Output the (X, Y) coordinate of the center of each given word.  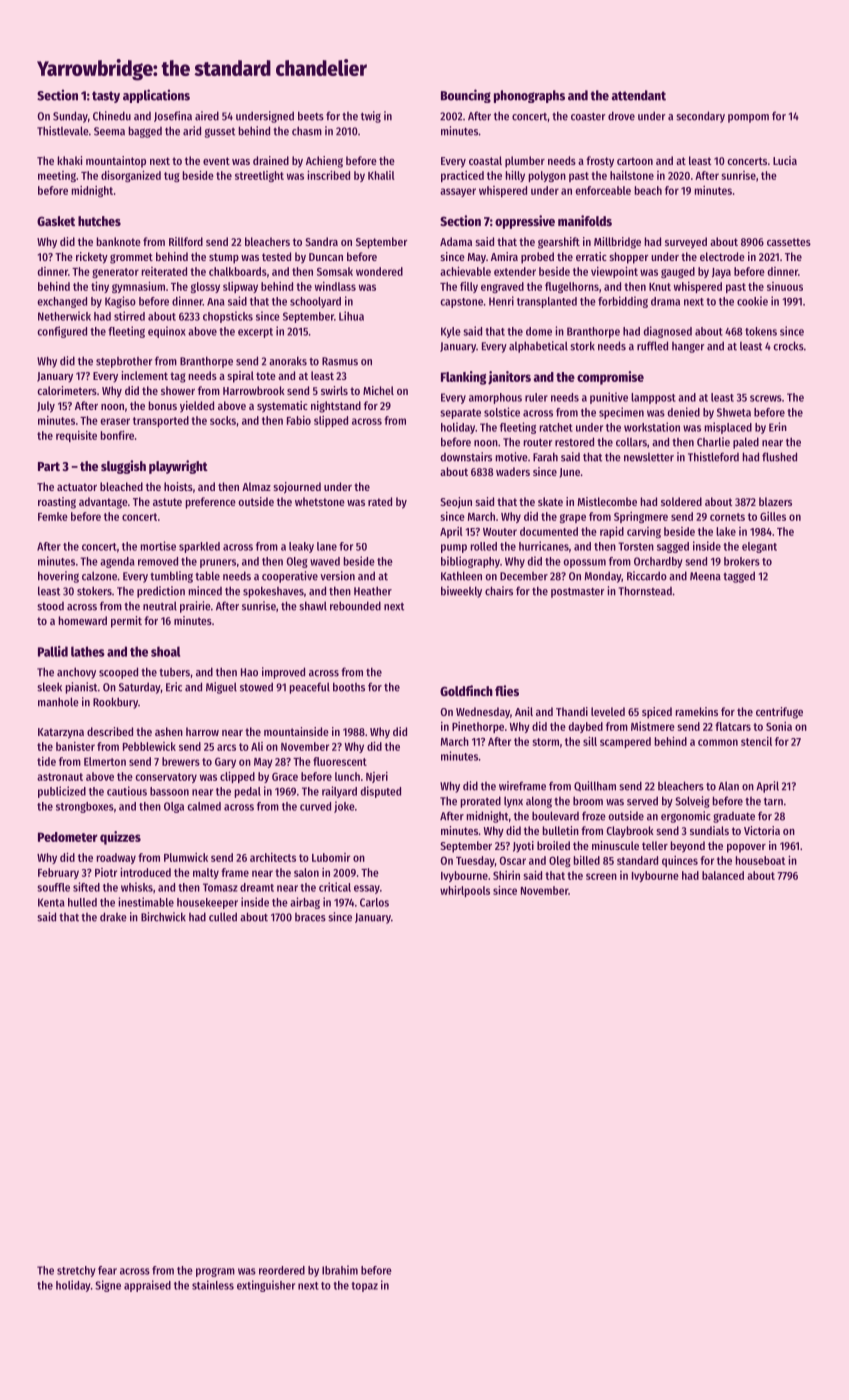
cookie (752, 301)
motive (511, 457)
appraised (147, 1286)
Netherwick (64, 316)
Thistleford (713, 457)
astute (167, 502)
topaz (365, 1287)
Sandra (321, 241)
